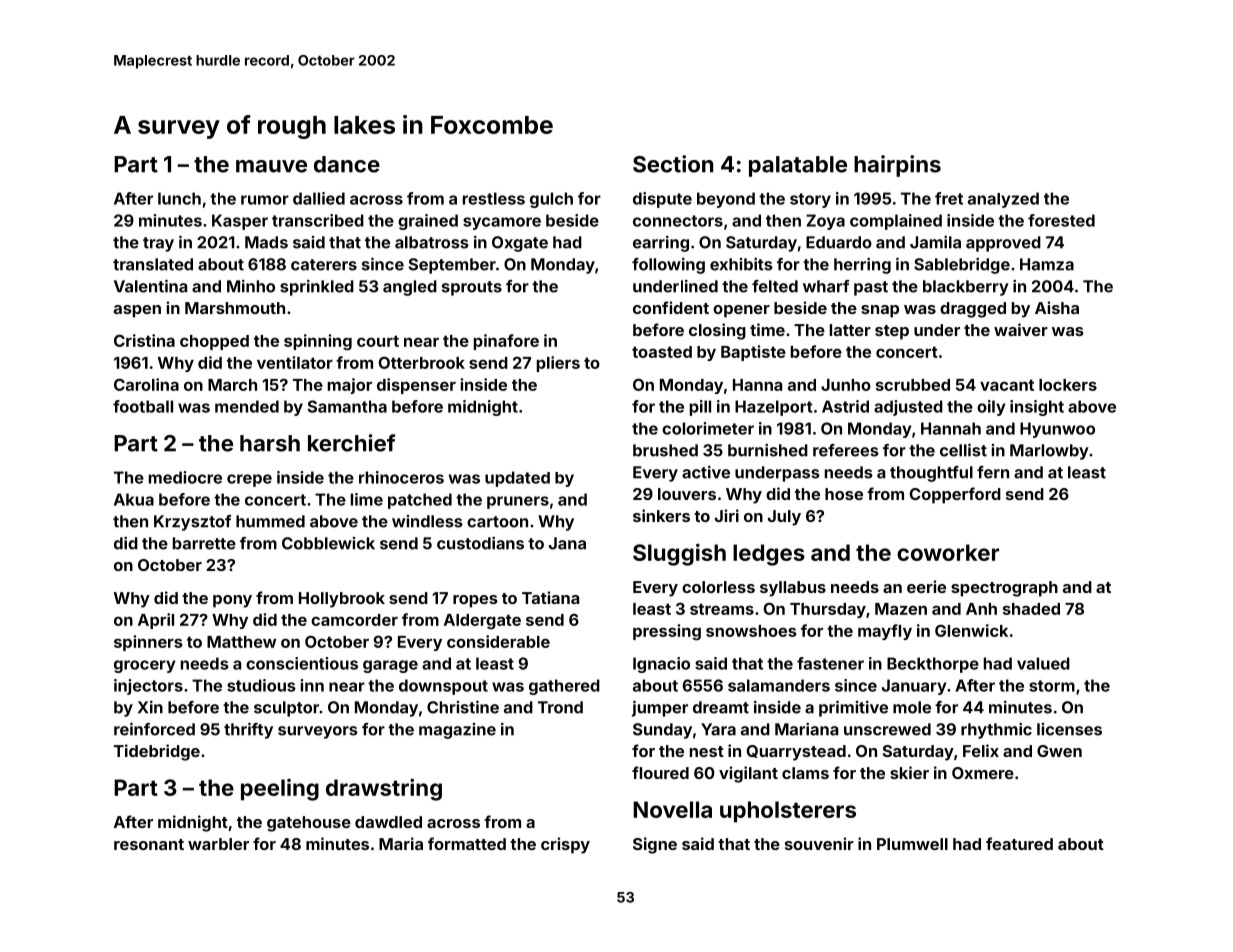 Image resolution: width=1233 pixels, height=952 pixels. I want to click on kerchief, so click(351, 443).
